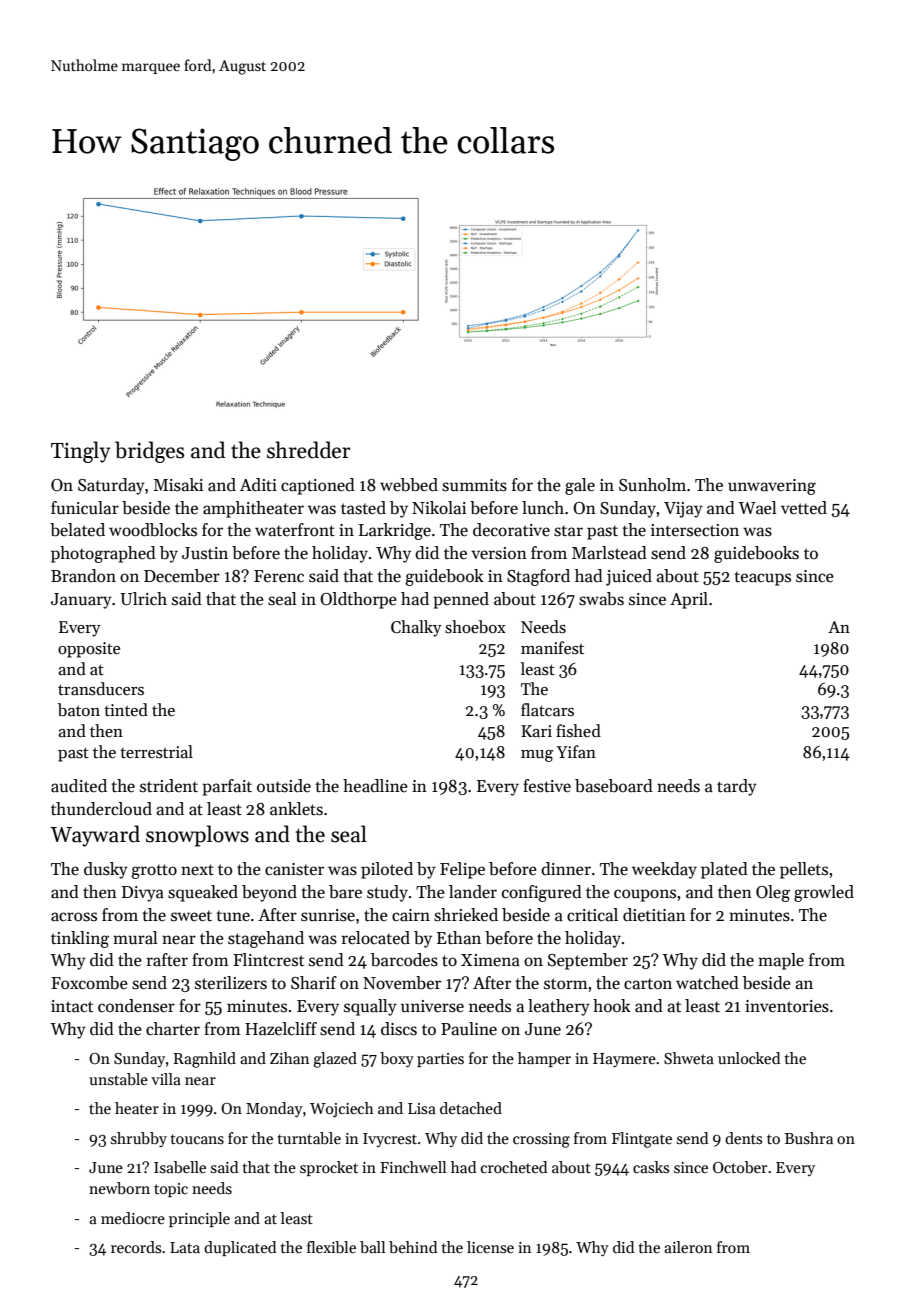 This image has width=908, height=1316. What do you see at coordinates (72, 1006) in the image?
I see `intact` at bounding box center [72, 1006].
